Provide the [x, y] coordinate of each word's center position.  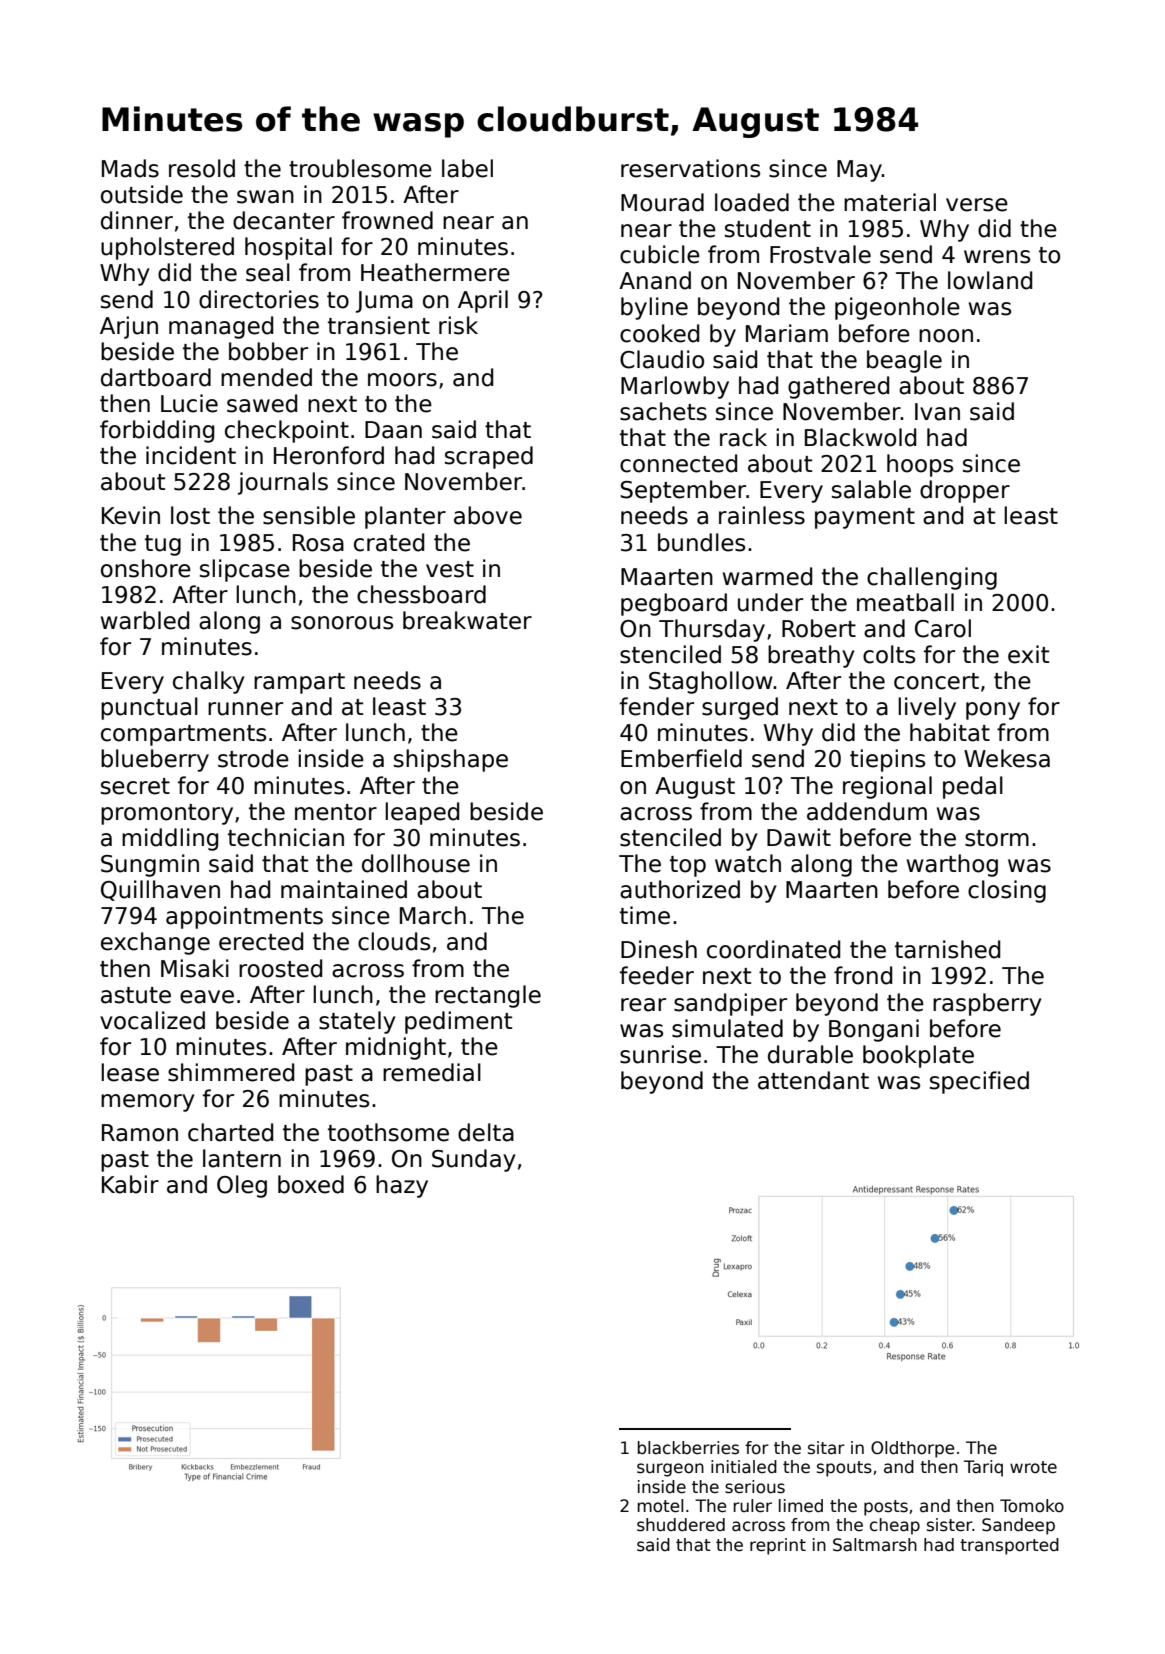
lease [130, 1072]
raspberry [987, 1004]
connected [678, 463]
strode [253, 758]
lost [190, 515]
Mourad [662, 202]
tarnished [947, 949]
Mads [130, 168]
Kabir [130, 1184]
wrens [997, 257]
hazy [402, 1186]
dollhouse [416, 863]
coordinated [773, 949]
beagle [904, 361]
